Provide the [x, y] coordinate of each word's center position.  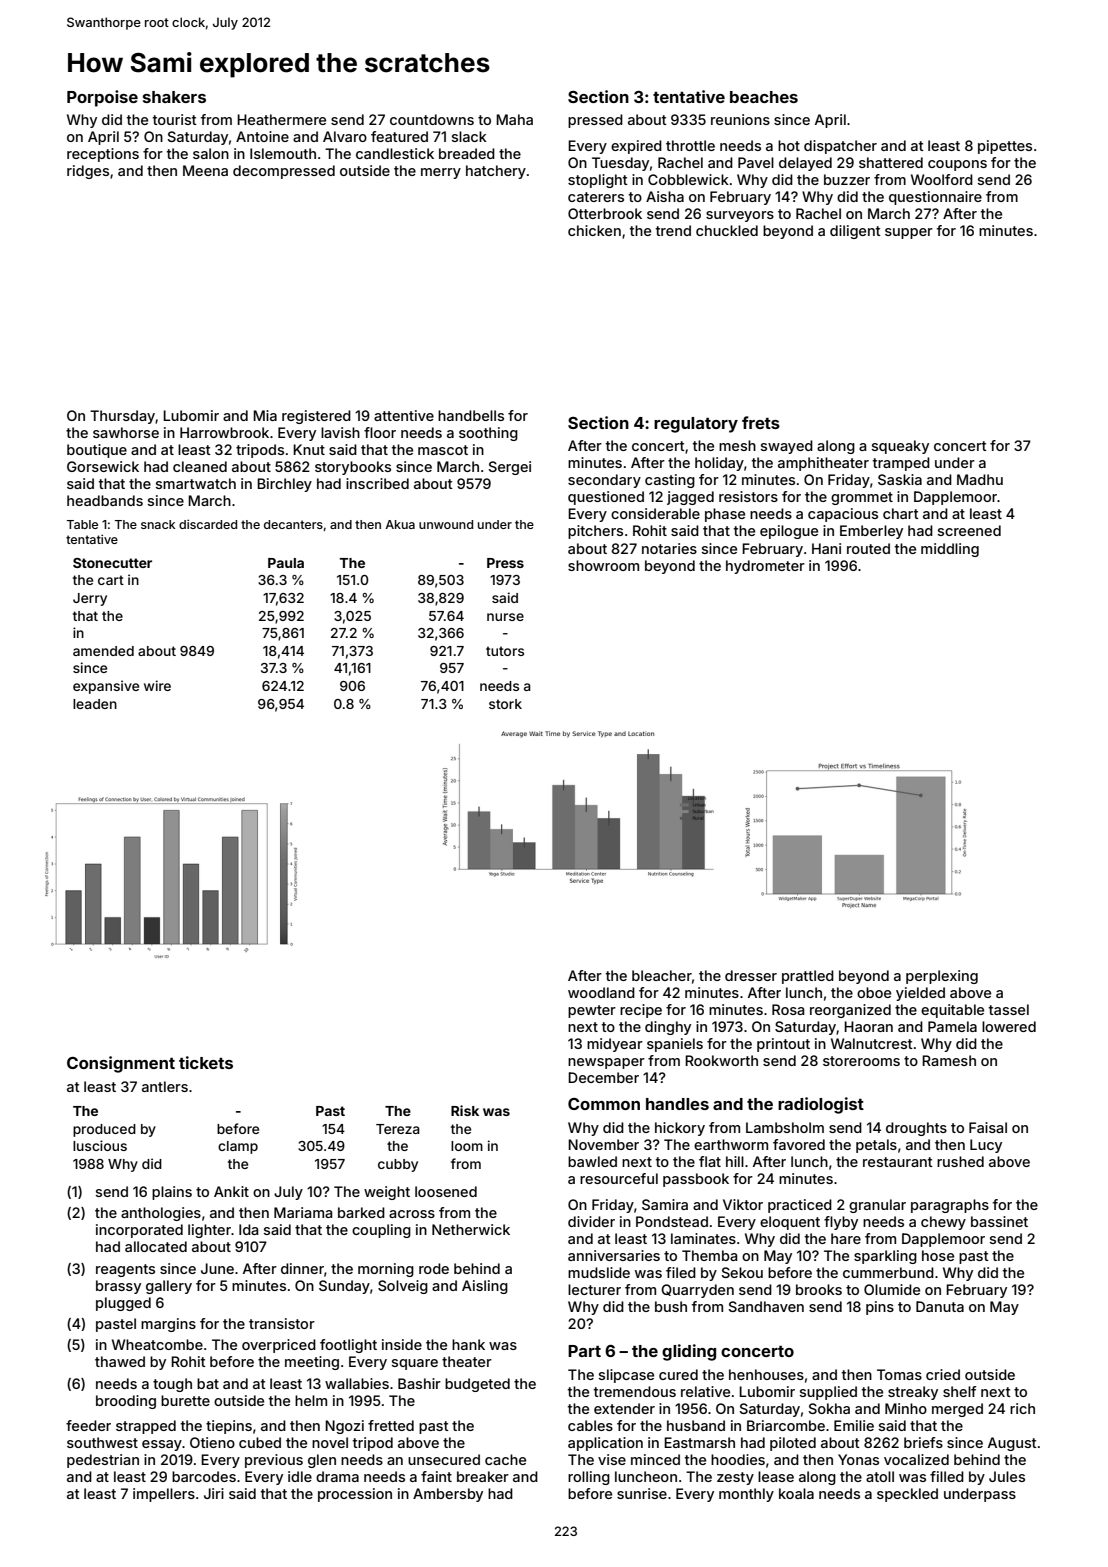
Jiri [214, 1493]
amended [103, 651]
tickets [206, 1062]
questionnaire [935, 198]
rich [1022, 1408]
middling [950, 550]
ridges [88, 172]
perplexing [942, 977]
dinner [302, 1268]
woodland [601, 992]
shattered [891, 162]
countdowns [432, 119]
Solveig [403, 1287]
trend [673, 230]
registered [316, 417]
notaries [669, 548]
